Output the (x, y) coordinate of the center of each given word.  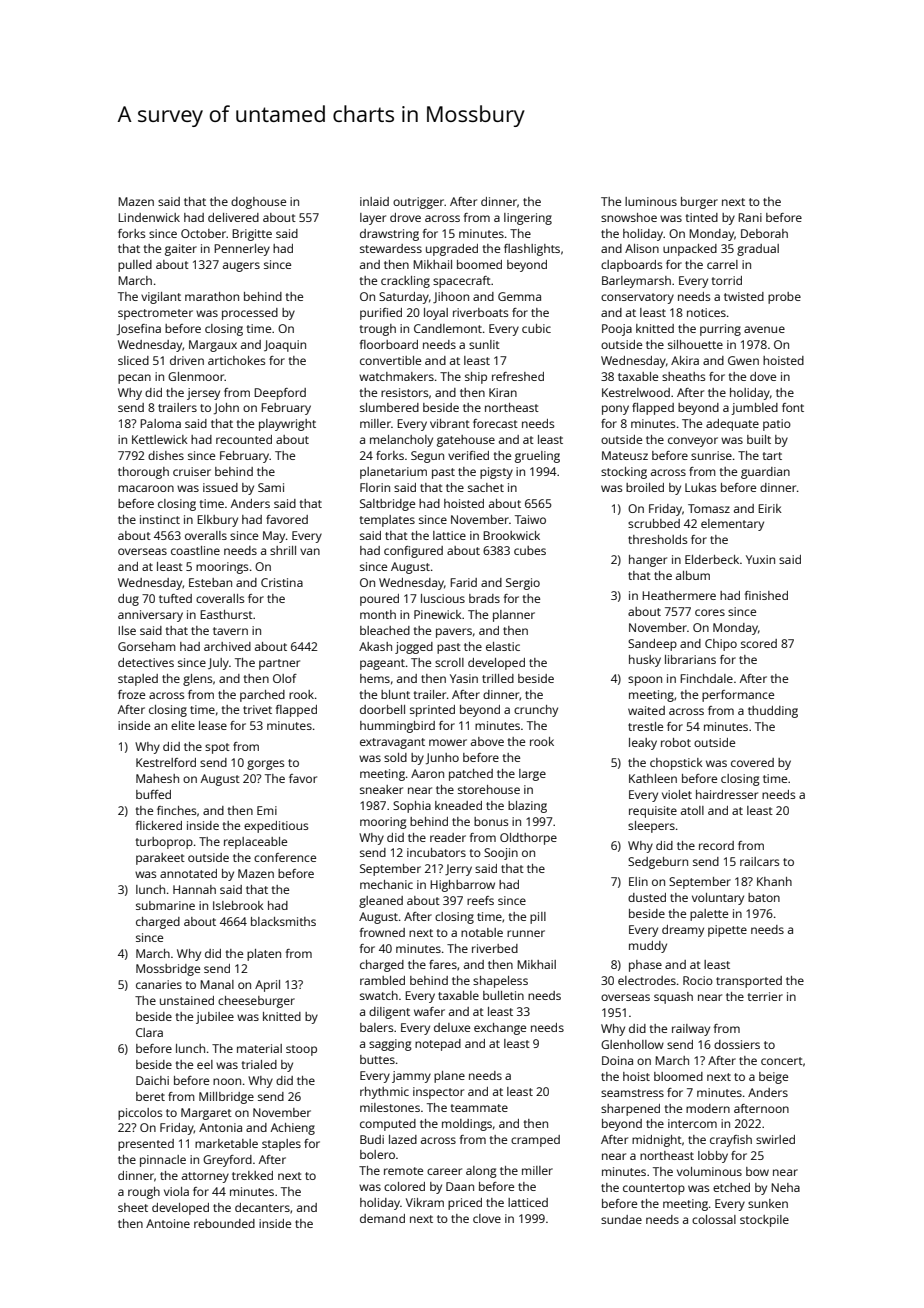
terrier (765, 996)
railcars (759, 861)
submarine (165, 905)
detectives (146, 662)
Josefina (139, 329)
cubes (530, 550)
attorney (205, 1177)
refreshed (518, 376)
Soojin (501, 854)
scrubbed (654, 523)
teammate (479, 1108)
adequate (732, 425)
